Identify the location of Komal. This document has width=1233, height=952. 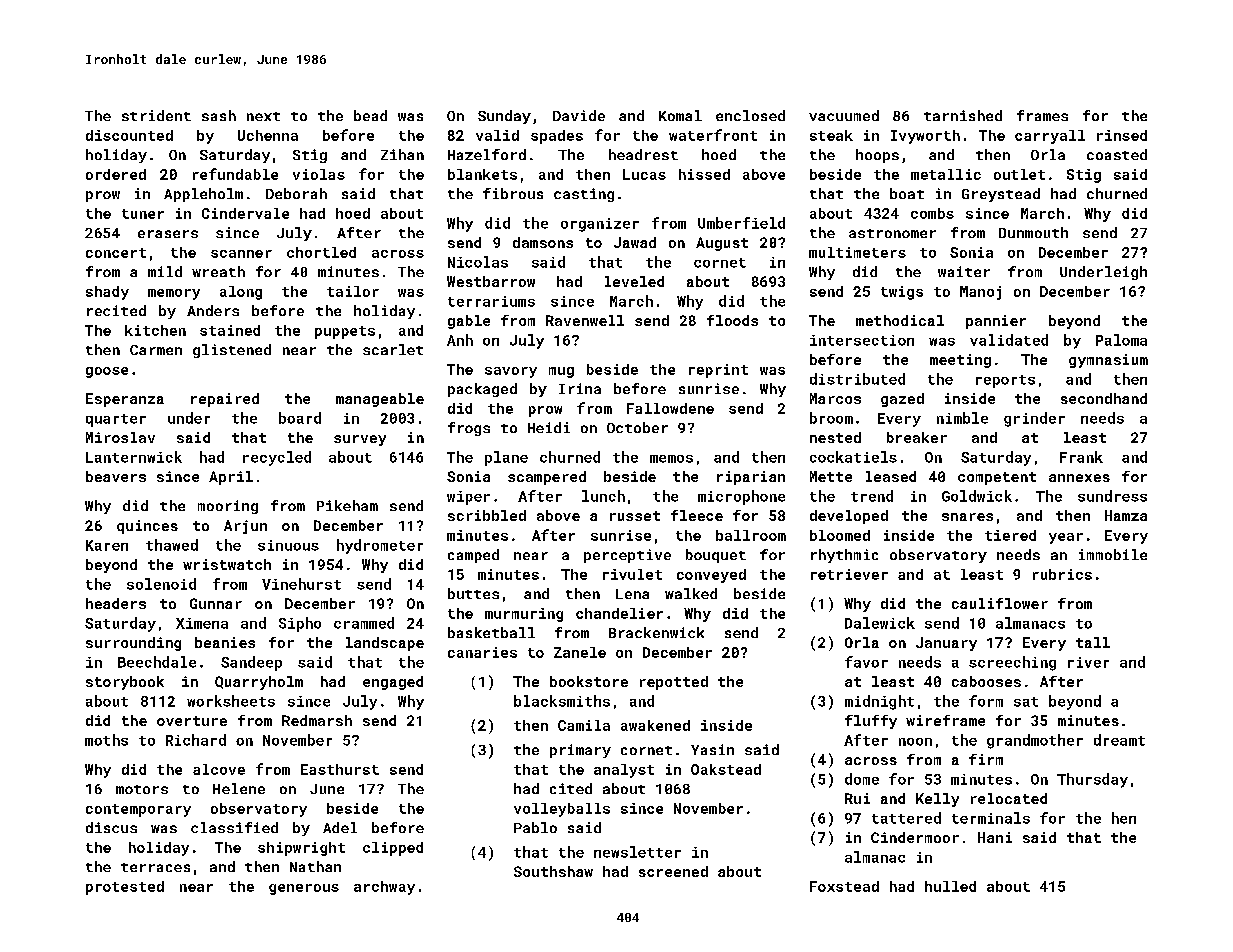
(680, 115).
